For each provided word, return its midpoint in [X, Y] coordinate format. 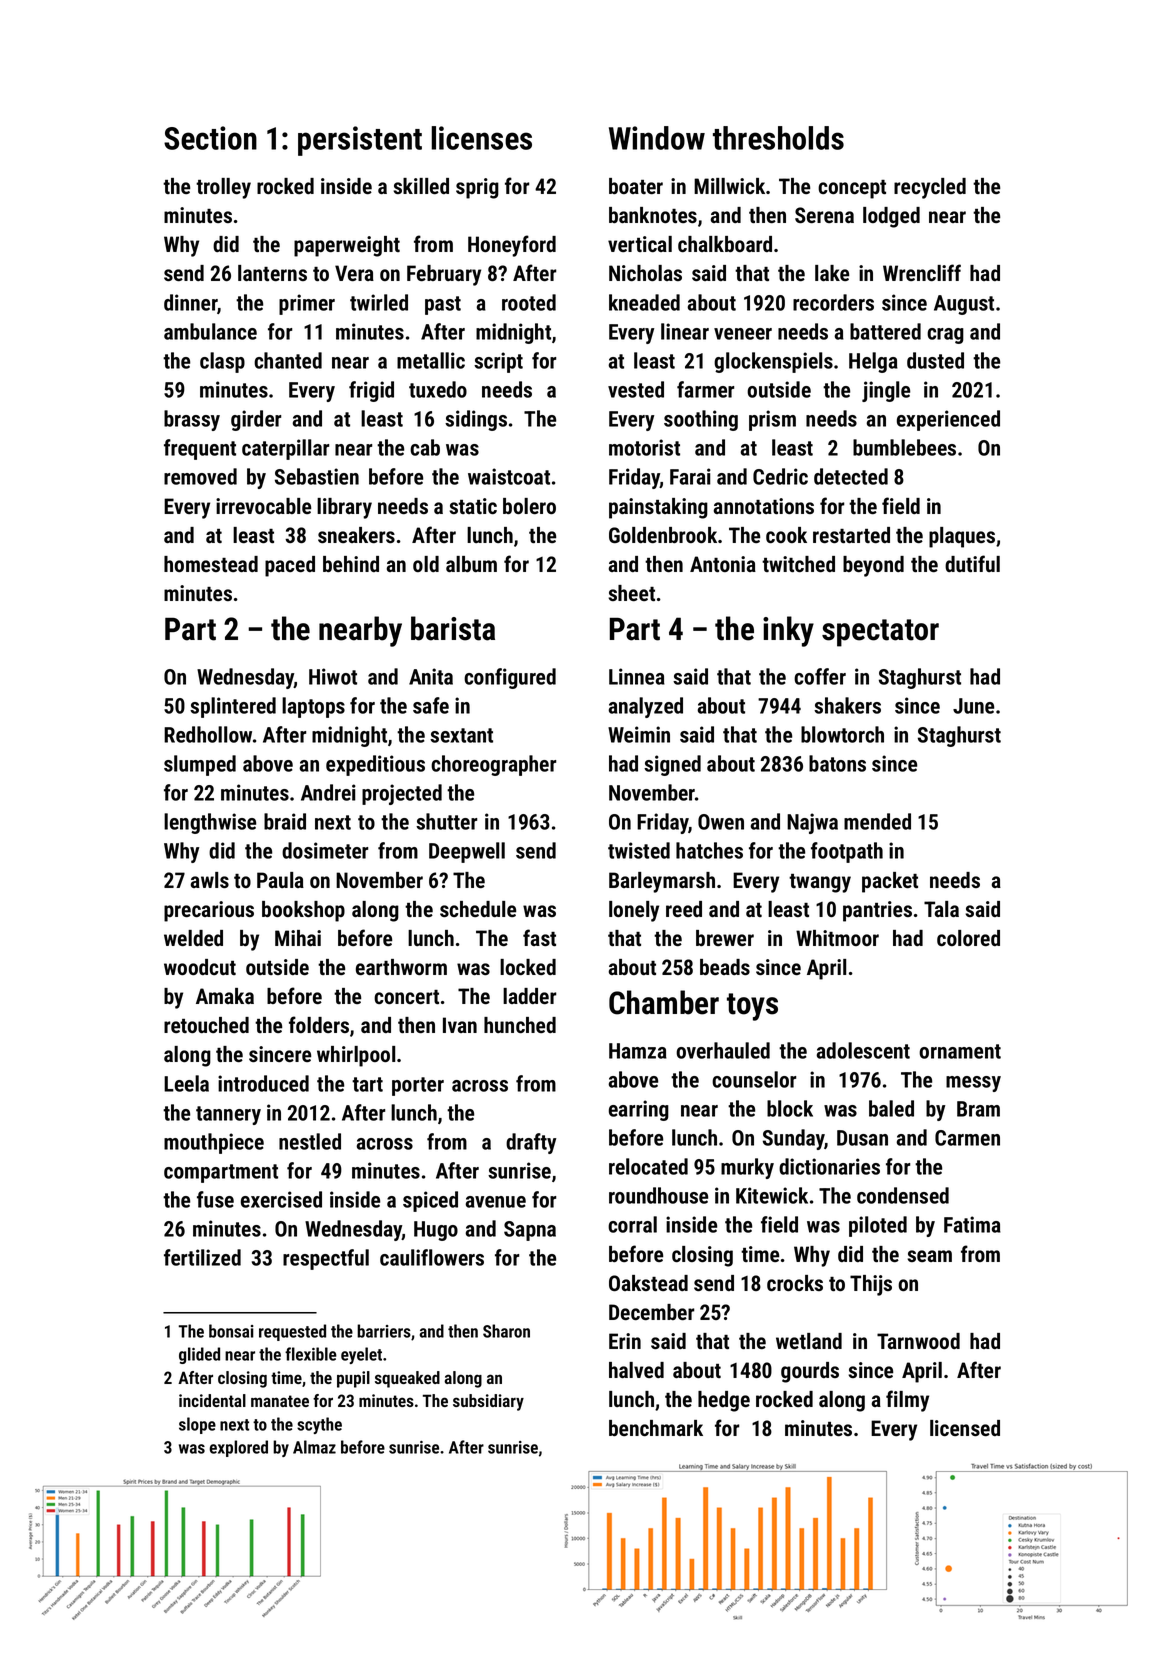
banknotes [653, 215]
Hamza [638, 1051]
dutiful [972, 563]
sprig [477, 188]
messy [973, 1084]
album [471, 564]
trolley [223, 188]
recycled [930, 188]
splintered [233, 707]
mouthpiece [214, 1143]
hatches [709, 850]
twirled [379, 302]
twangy [820, 883]
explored [238, 1448]
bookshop [303, 911]
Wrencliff [922, 272]
